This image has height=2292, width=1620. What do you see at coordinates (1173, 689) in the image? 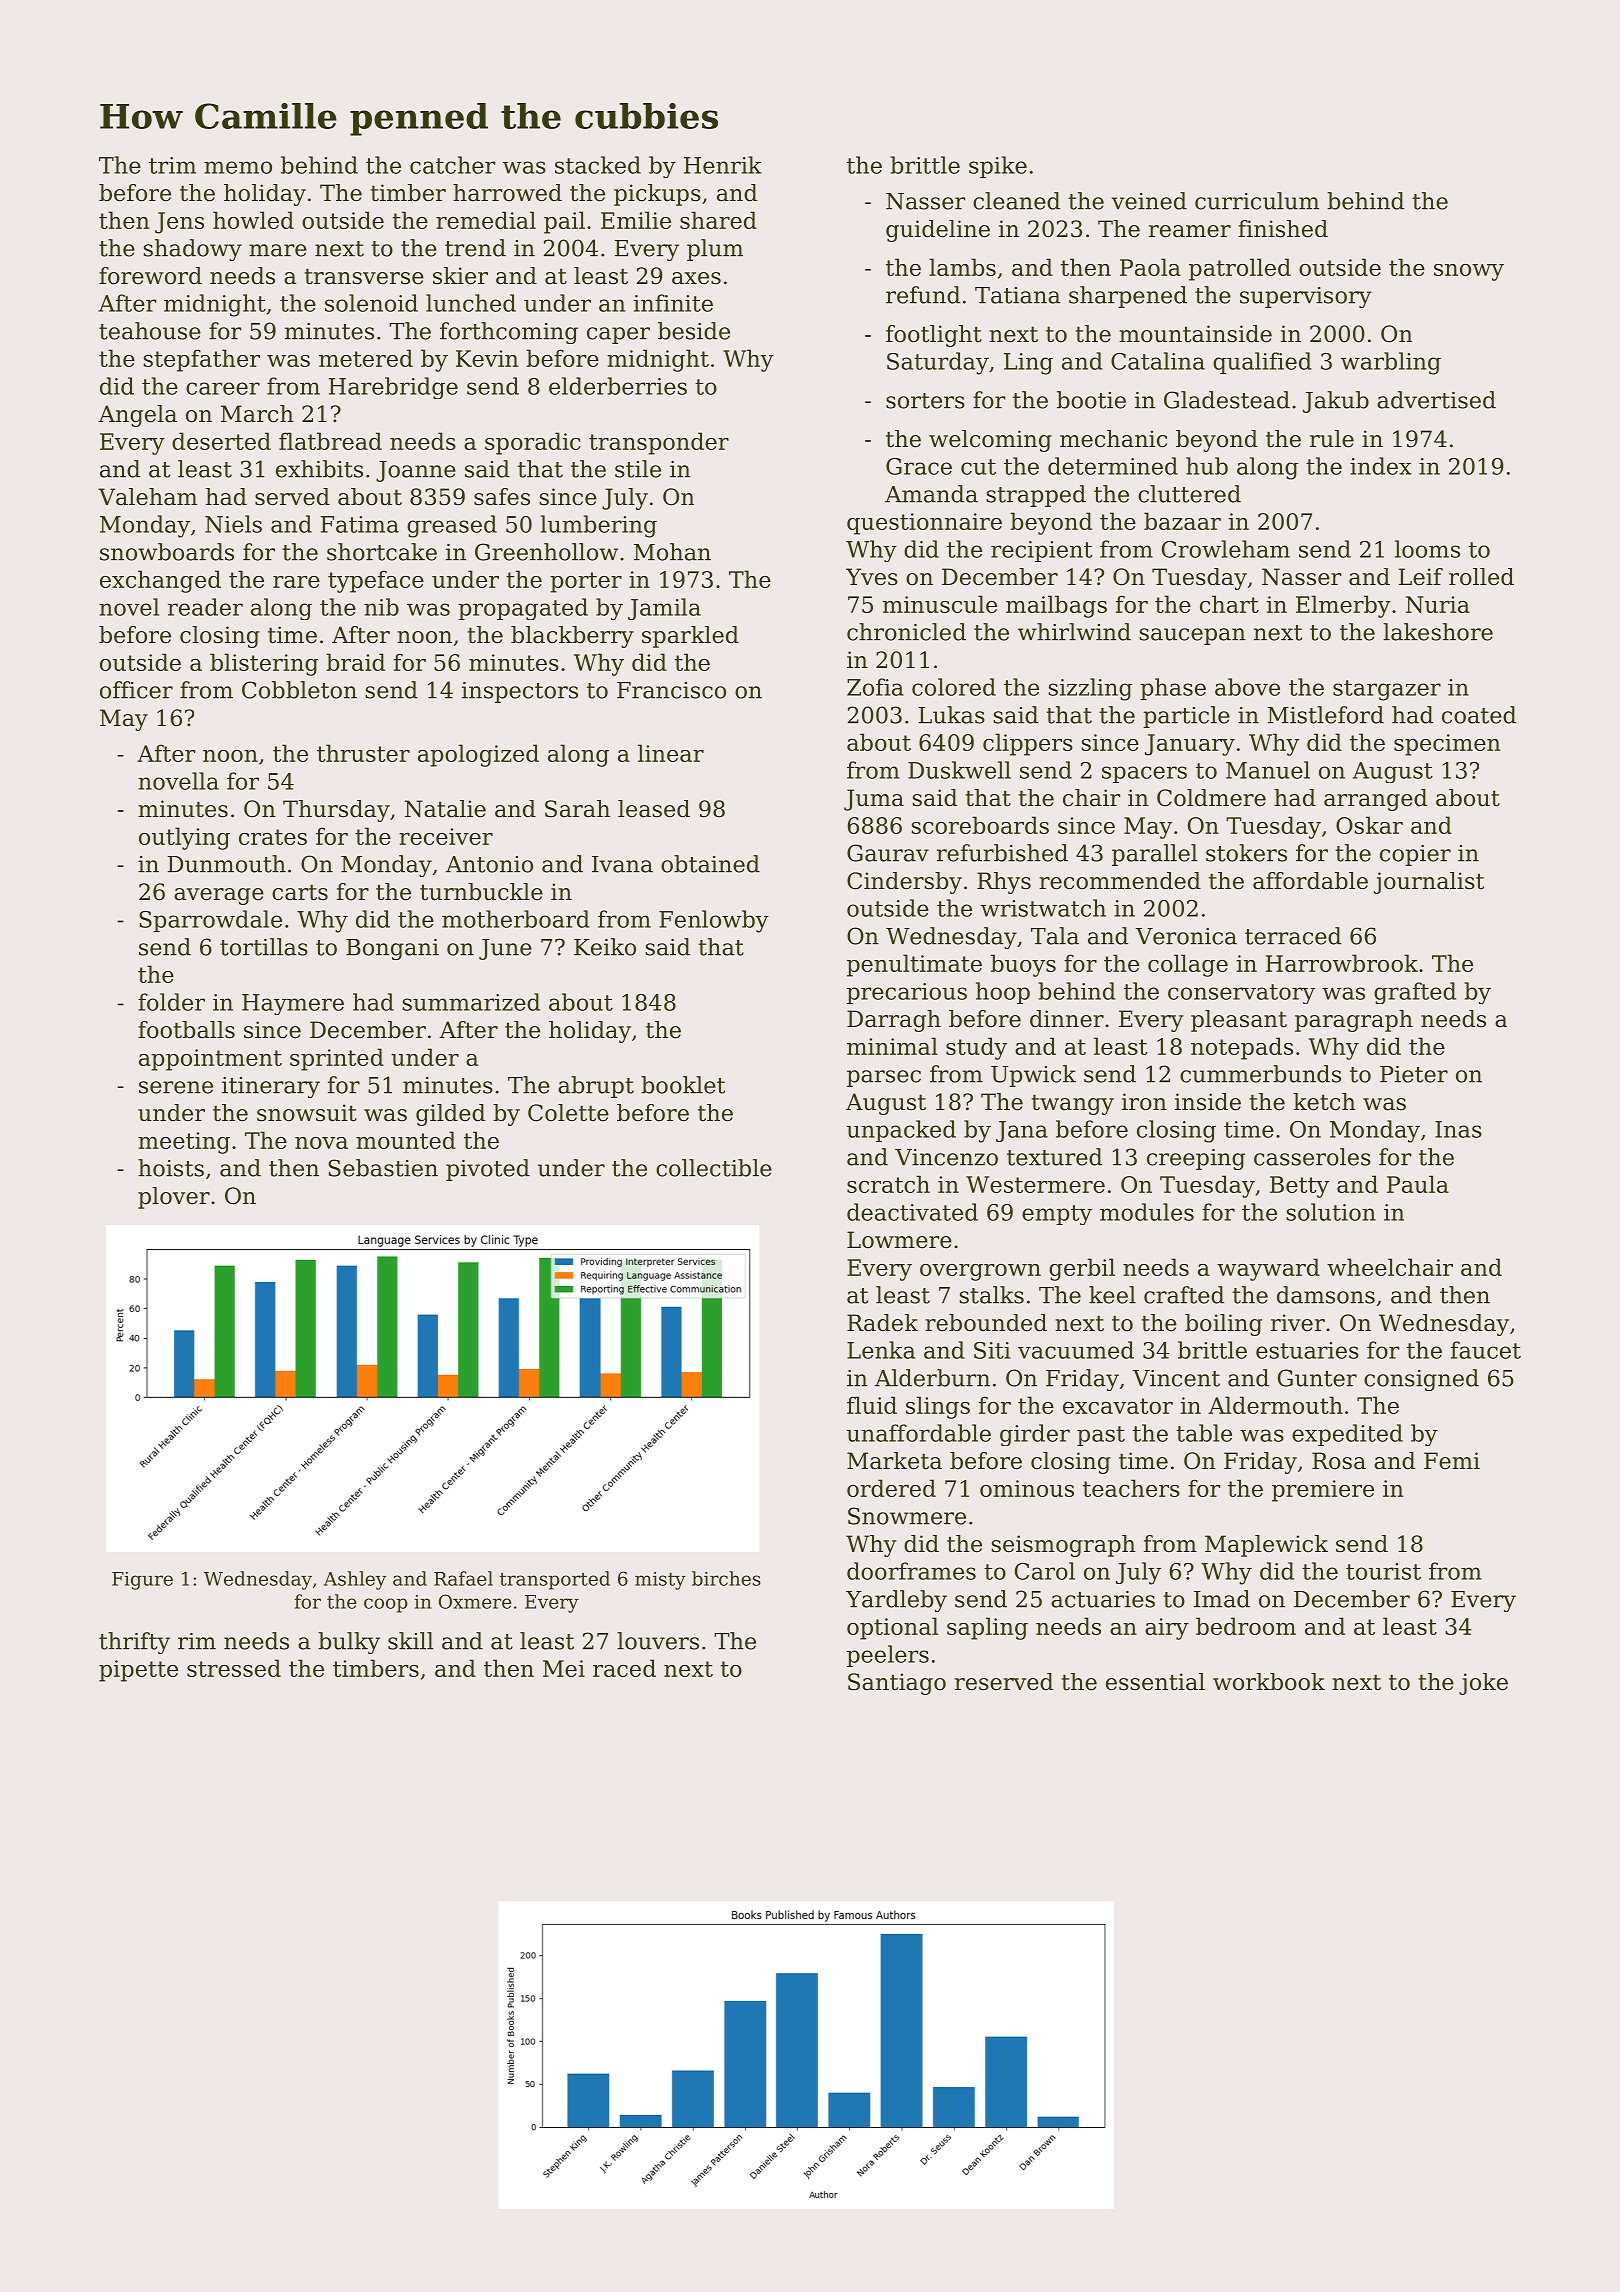
I see `phase` at bounding box center [1173, 689].
